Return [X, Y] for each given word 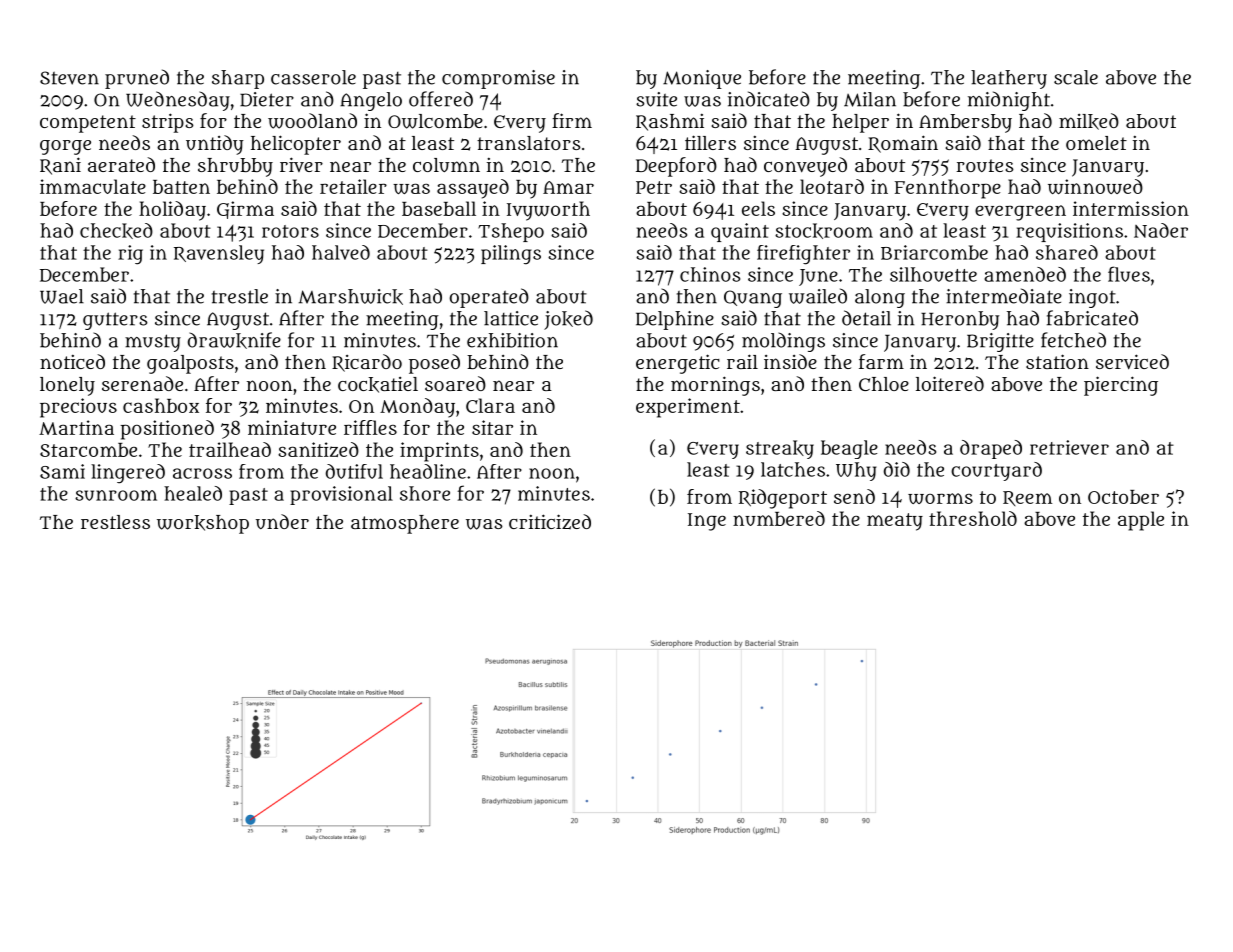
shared [1067, 252]
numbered [779, 518]
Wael [62, 296]
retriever [1069, 447]
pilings [511, 255]
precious [78, 408]
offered [441, 99]
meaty [895, 522]
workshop [203, 524]
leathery [1009, 79]
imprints [439, 452]
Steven [69, 78]
